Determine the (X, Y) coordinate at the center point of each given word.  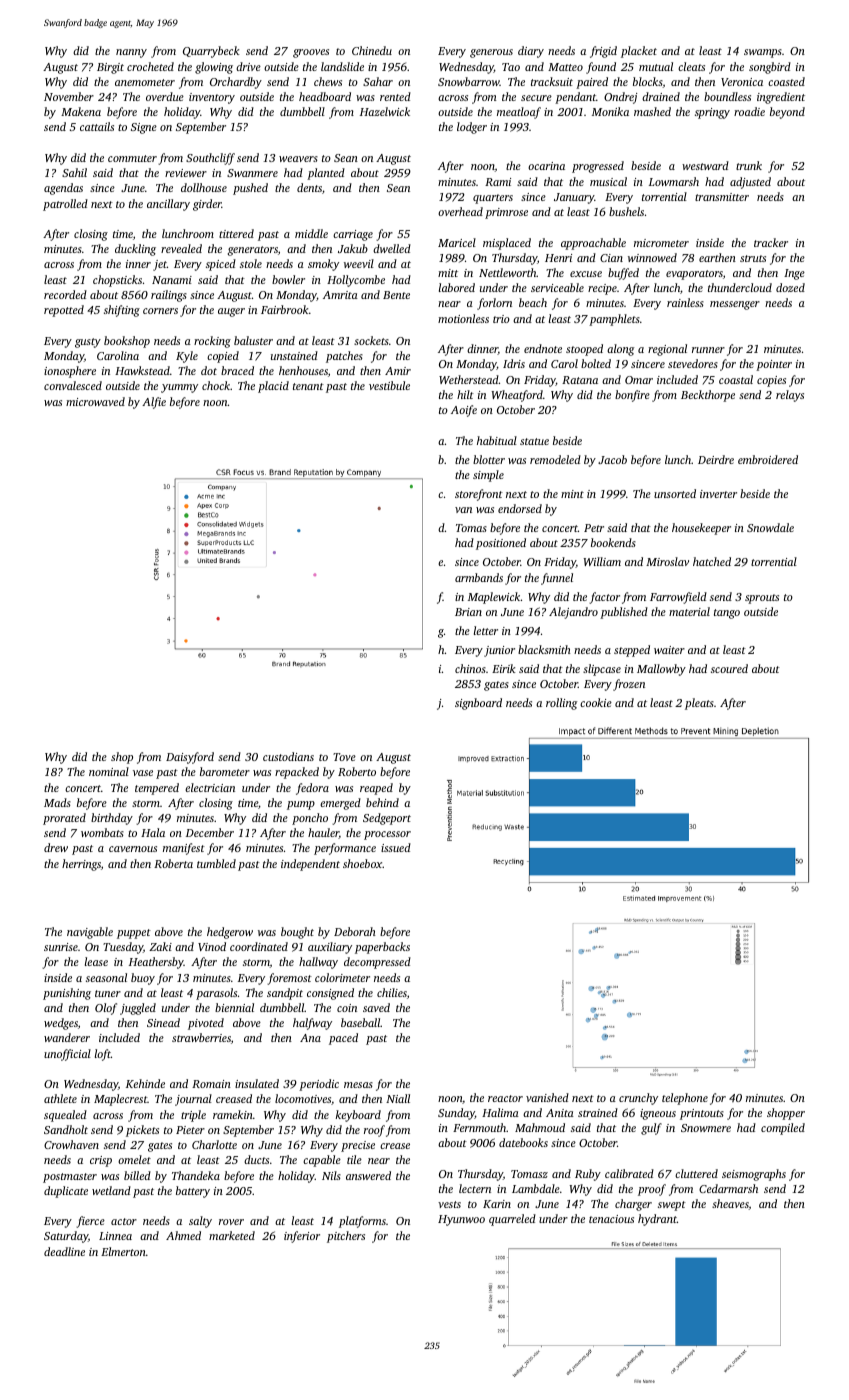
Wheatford (517, 396)
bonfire (632, 396)
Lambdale (536, 1188)
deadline (64, 1251)
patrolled (65, 205)
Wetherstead (469, 379)
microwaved (95, 401)
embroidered (768, 459)
